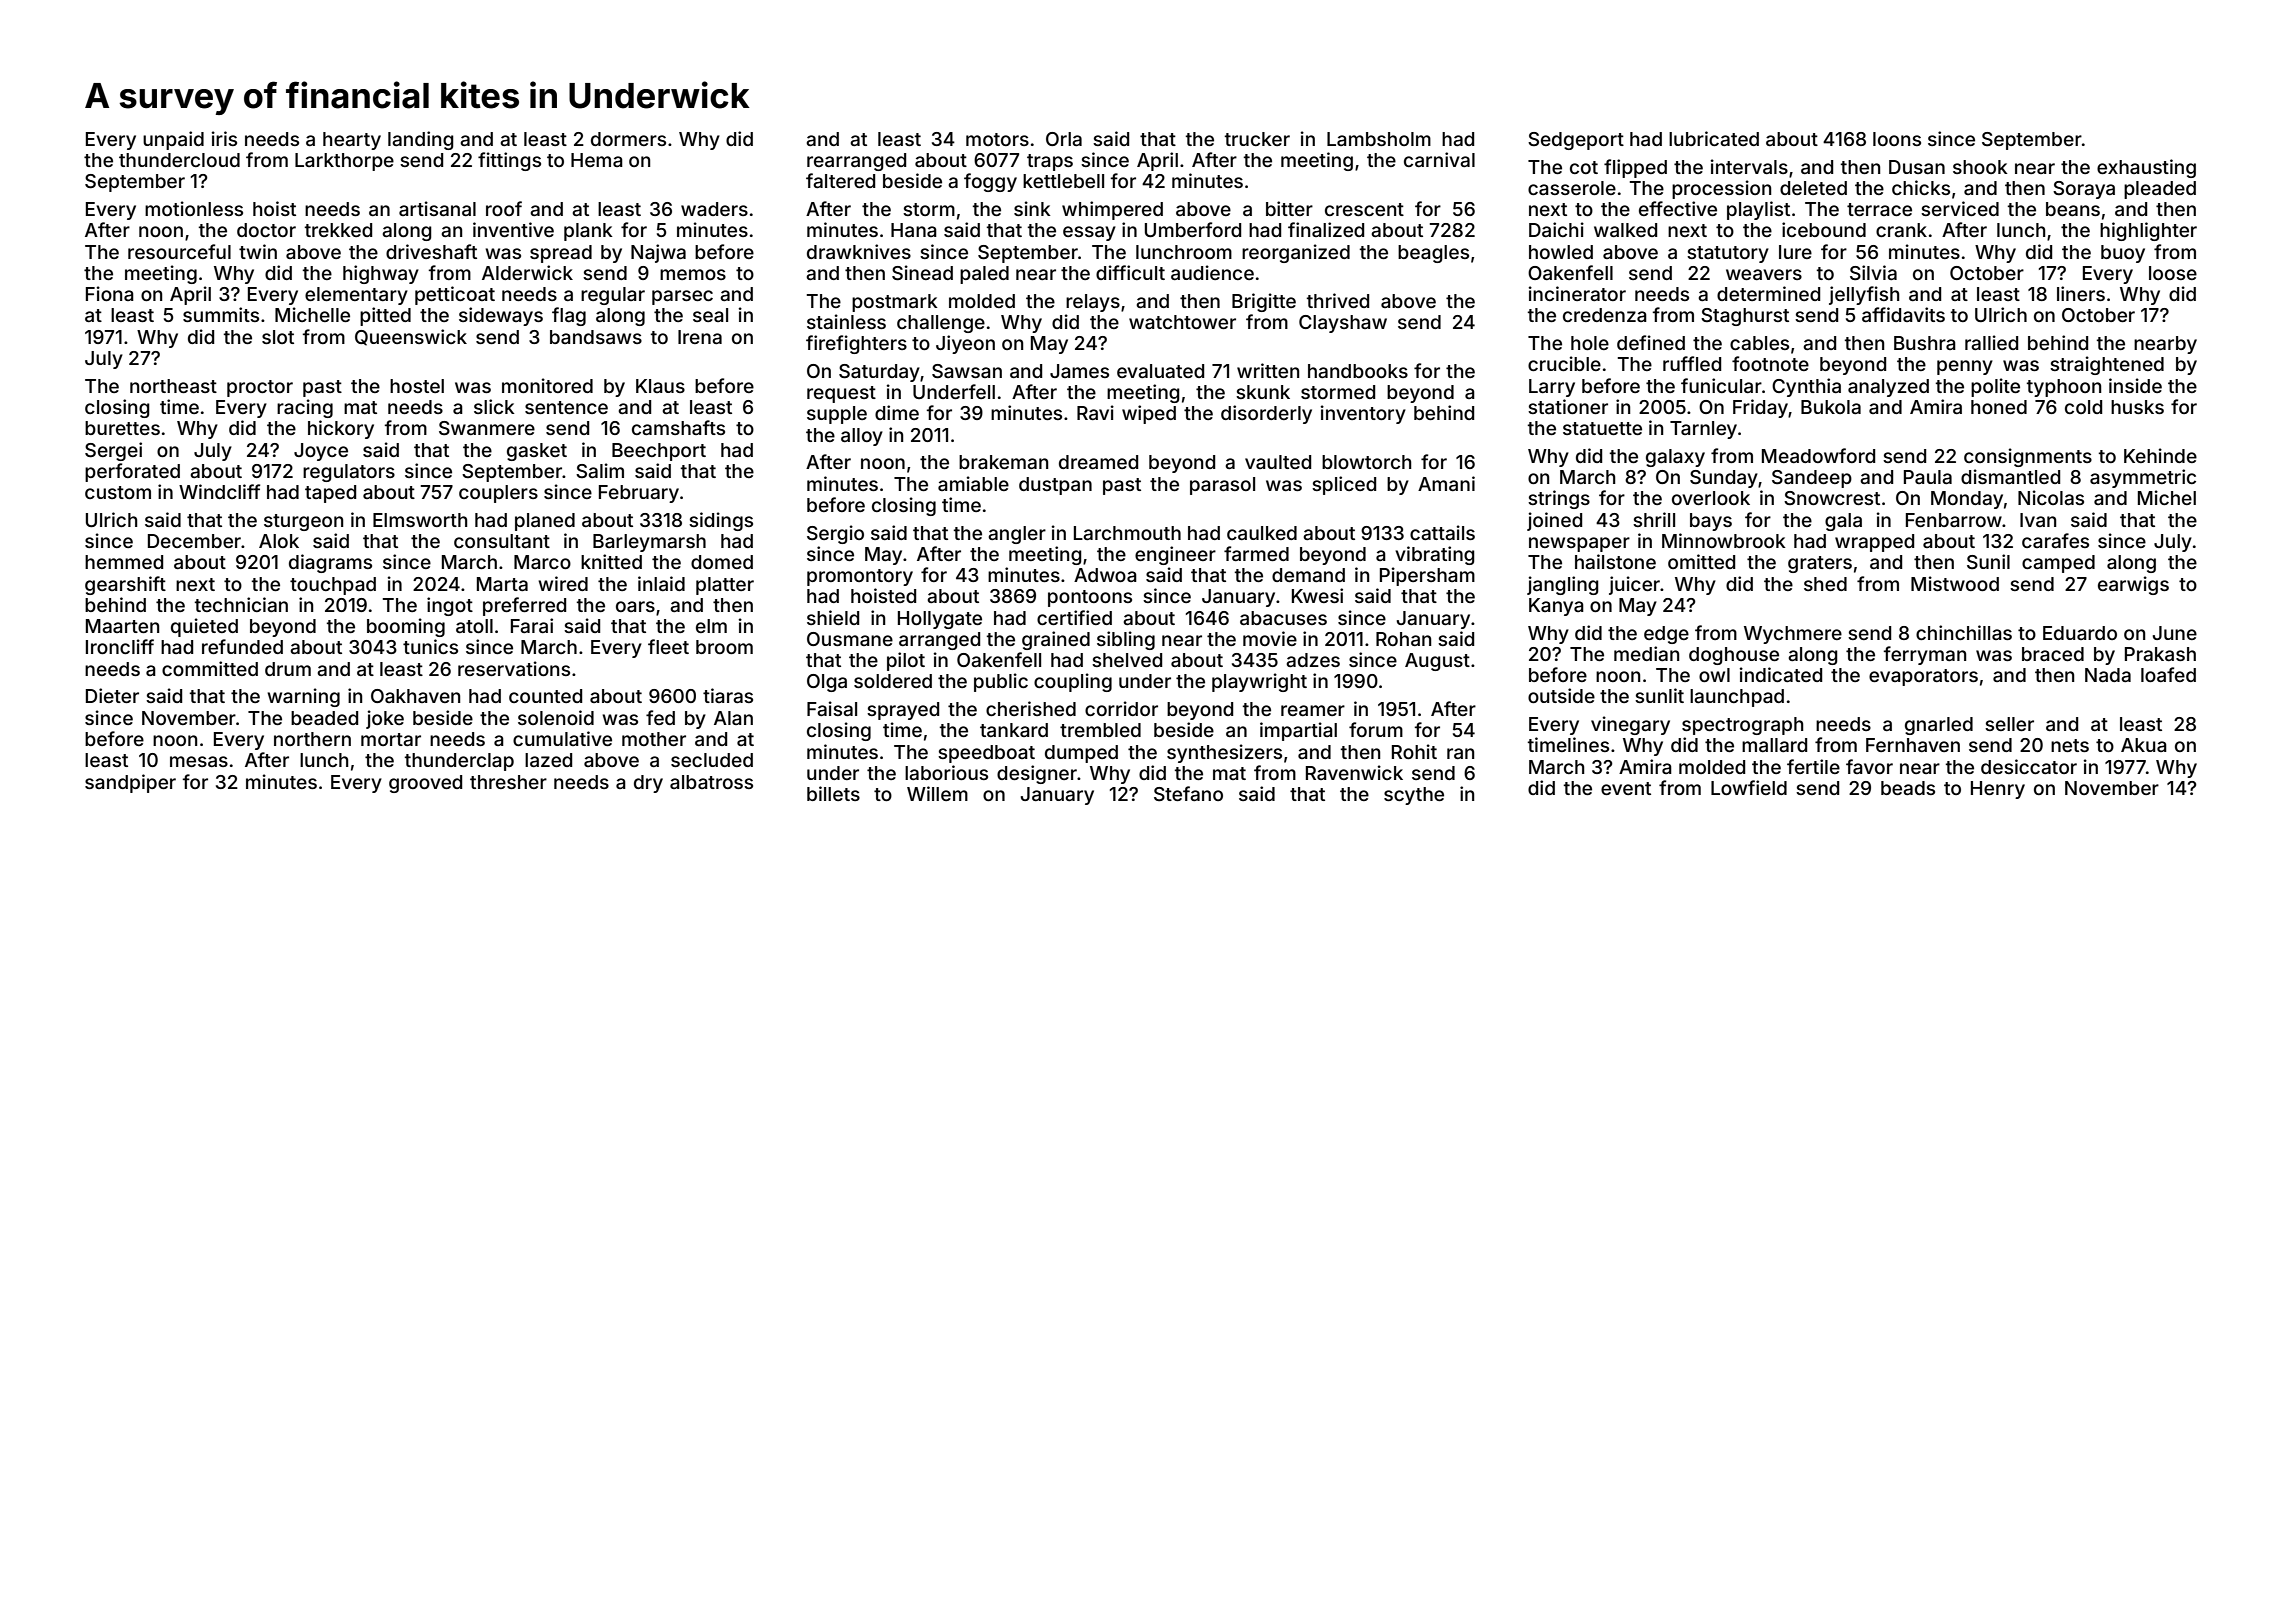  What do you see at coordinates (1888, 388) in the document?
I see `analyzed` at bounding box center [1888, 388].
